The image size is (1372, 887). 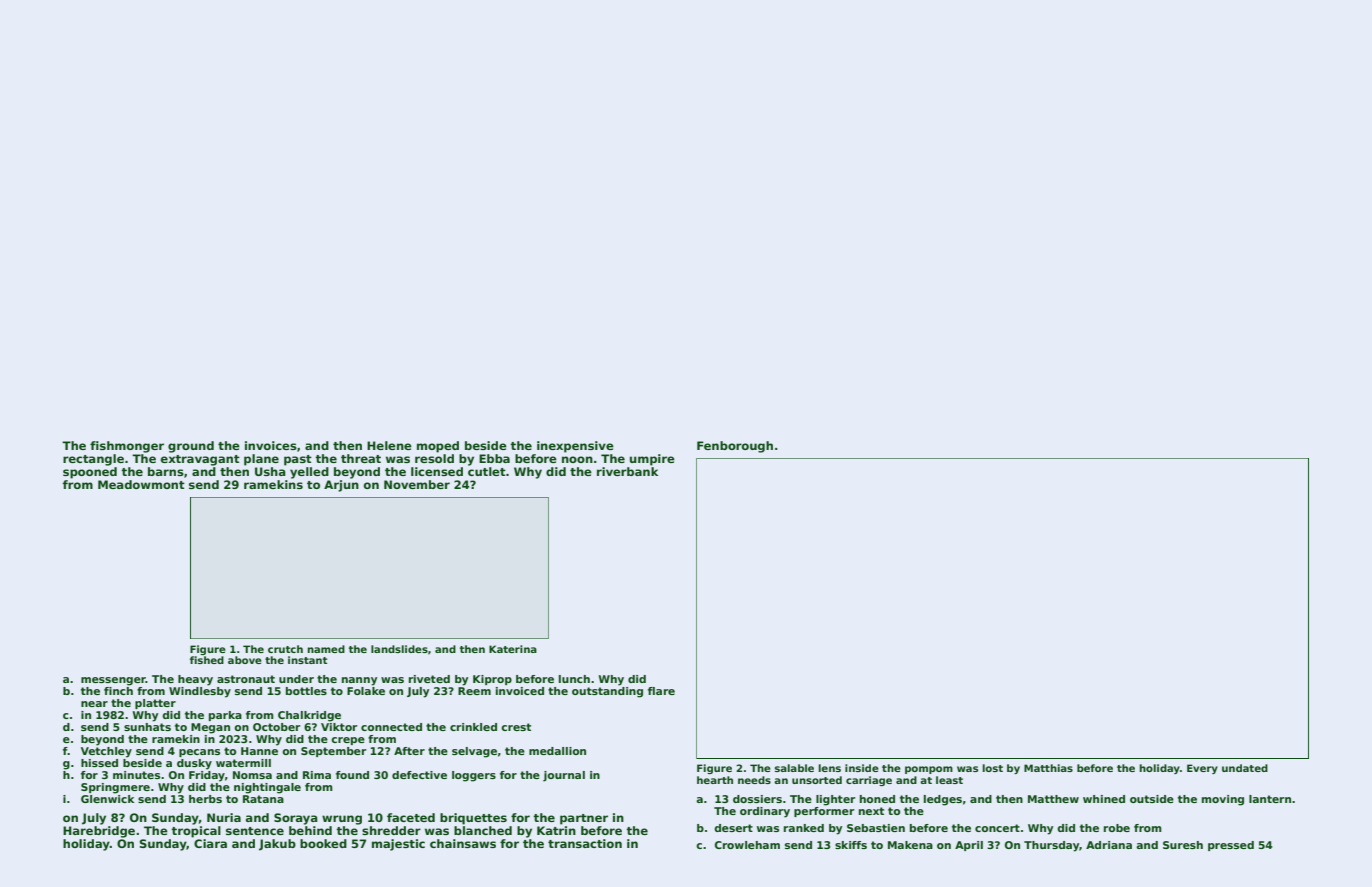 I want to click on near, so click(x=94, y=704).
